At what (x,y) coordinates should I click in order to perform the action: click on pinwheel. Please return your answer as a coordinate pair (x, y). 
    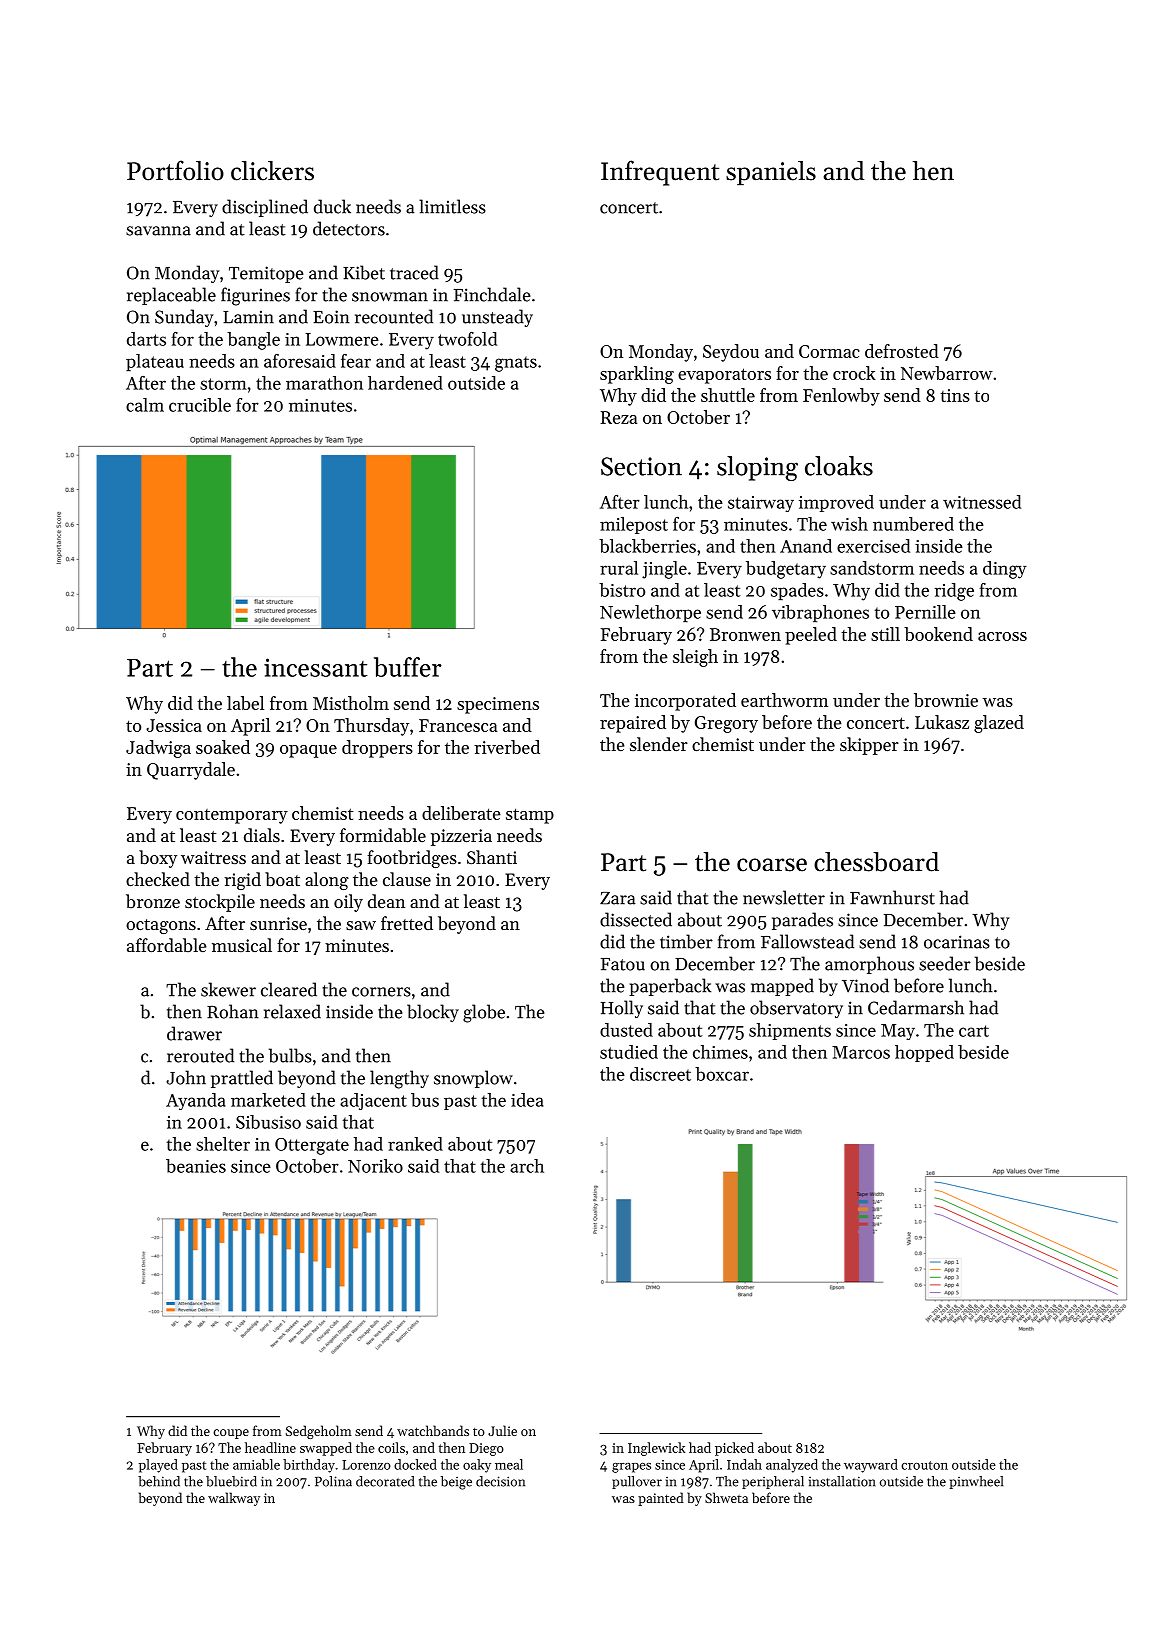
    Looking at the image, I should click on (976, 1482).
